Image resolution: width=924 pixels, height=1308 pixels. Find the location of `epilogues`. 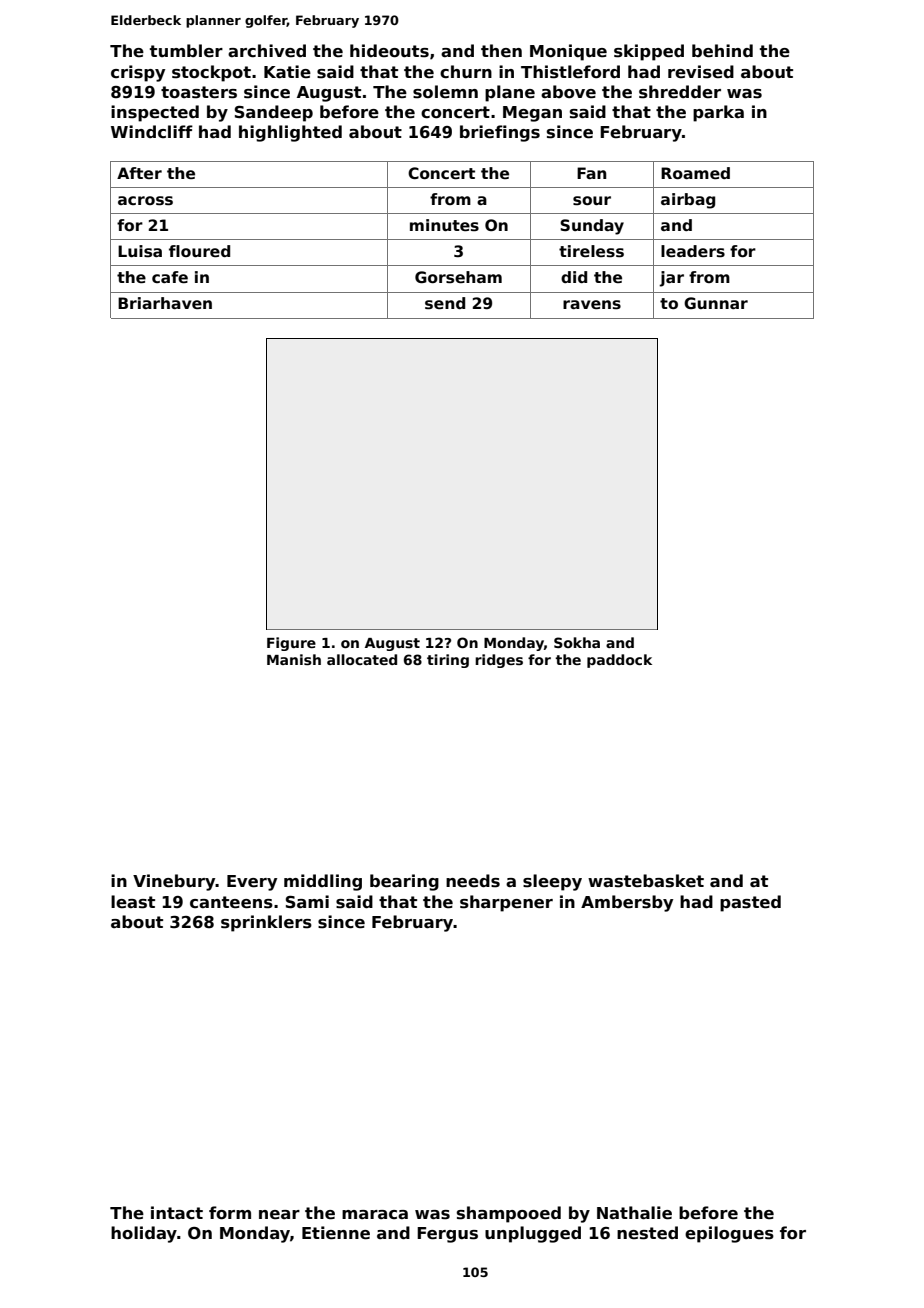

epilogues is located at coordinates (729, 1234).
